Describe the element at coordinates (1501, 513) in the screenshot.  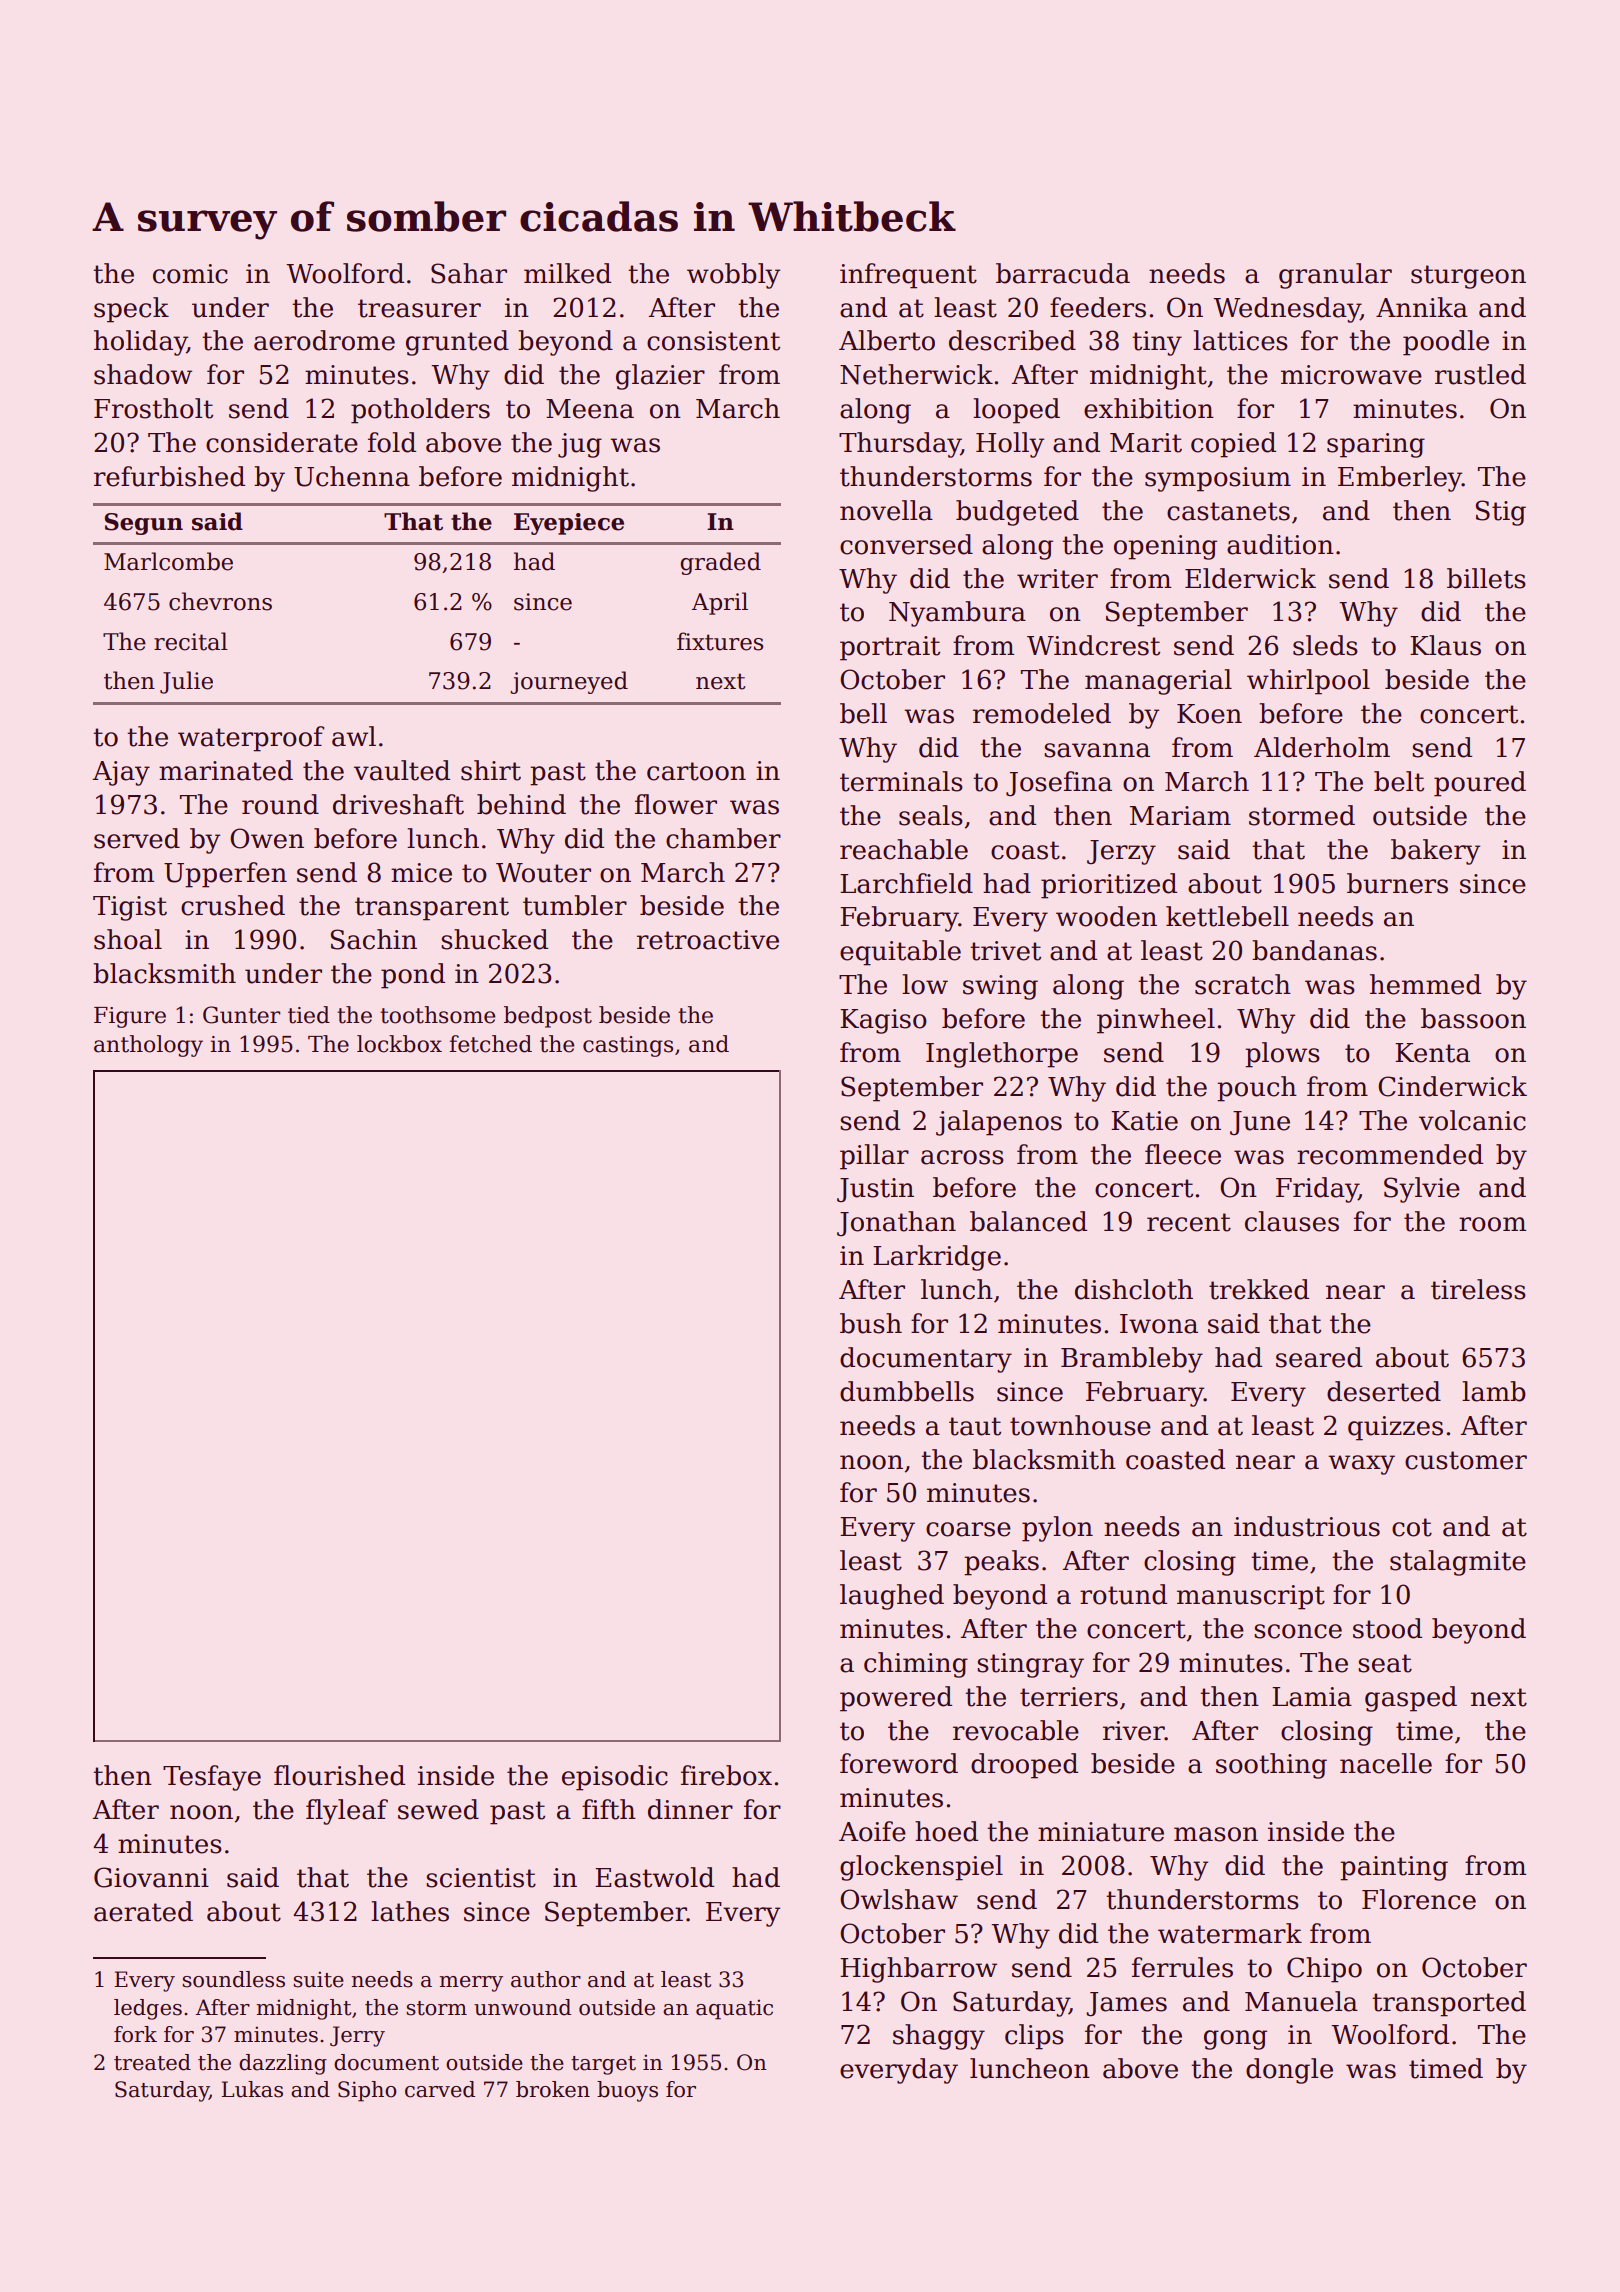
I see `Stig` at that location.
